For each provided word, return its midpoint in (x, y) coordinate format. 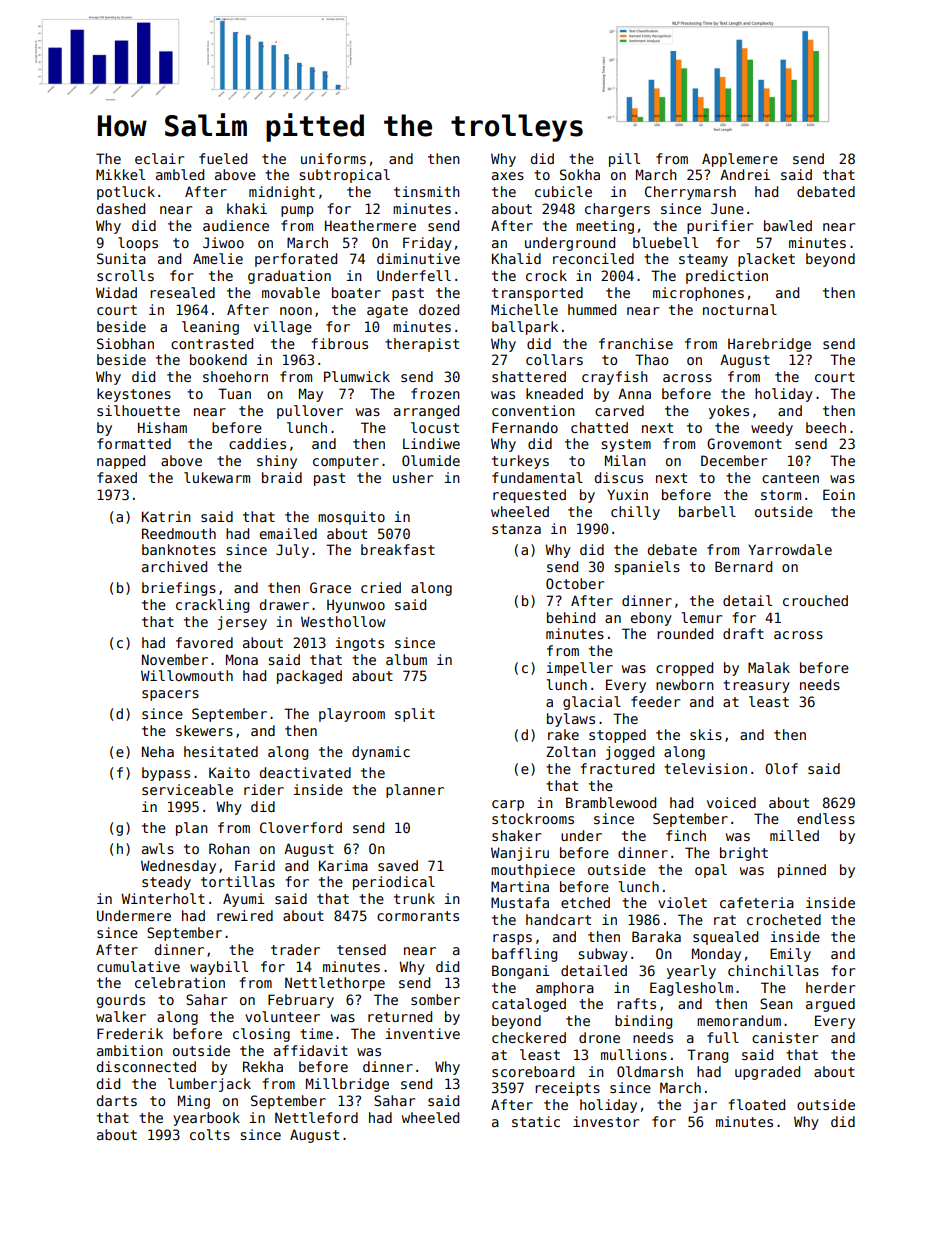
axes (508, 176)
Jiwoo (223, 242)
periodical (394, 883)
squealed (725, 938)
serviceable (187, 789)
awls (158, 848)
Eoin (839, 494)
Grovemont (744, 443)
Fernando (525, 427)
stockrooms (533, 818)
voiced (731, 802)
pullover (310, 412)
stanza (516, 529)
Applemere (740, 160)
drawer (284, 604)
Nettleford (316, 1117)
